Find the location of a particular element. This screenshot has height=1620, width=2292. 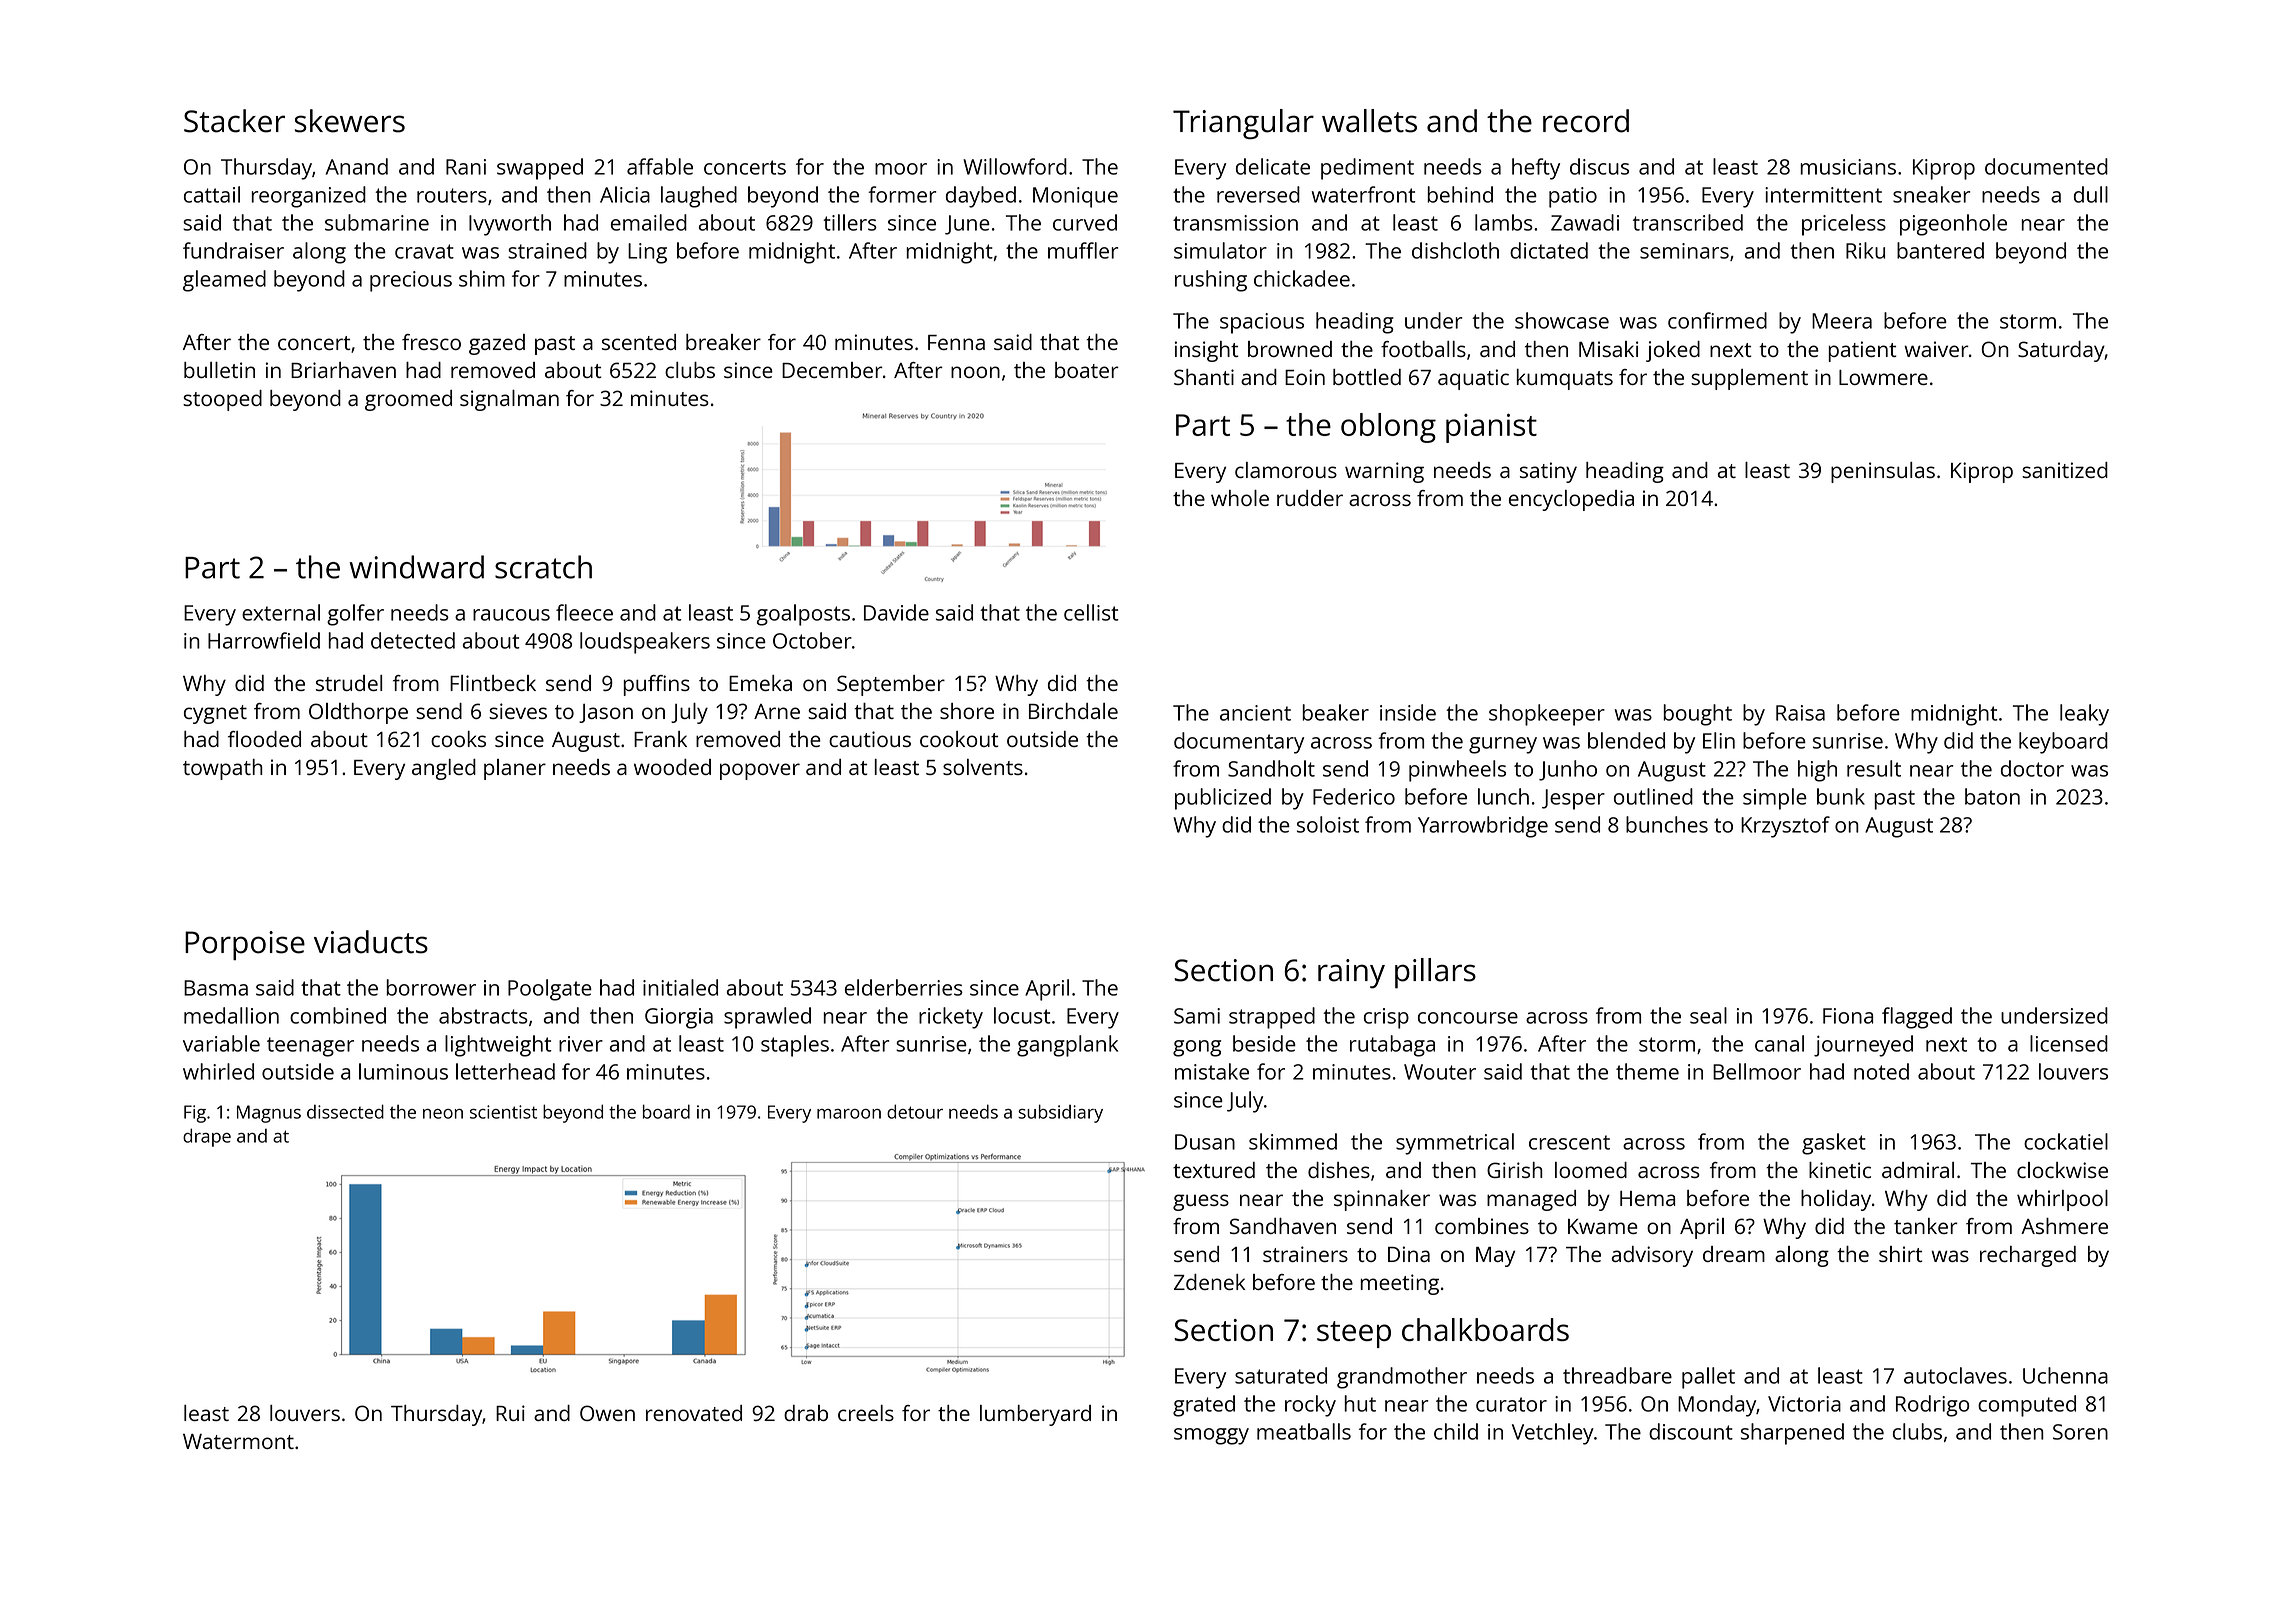

waiver is located at coordinates (1936, 349).
